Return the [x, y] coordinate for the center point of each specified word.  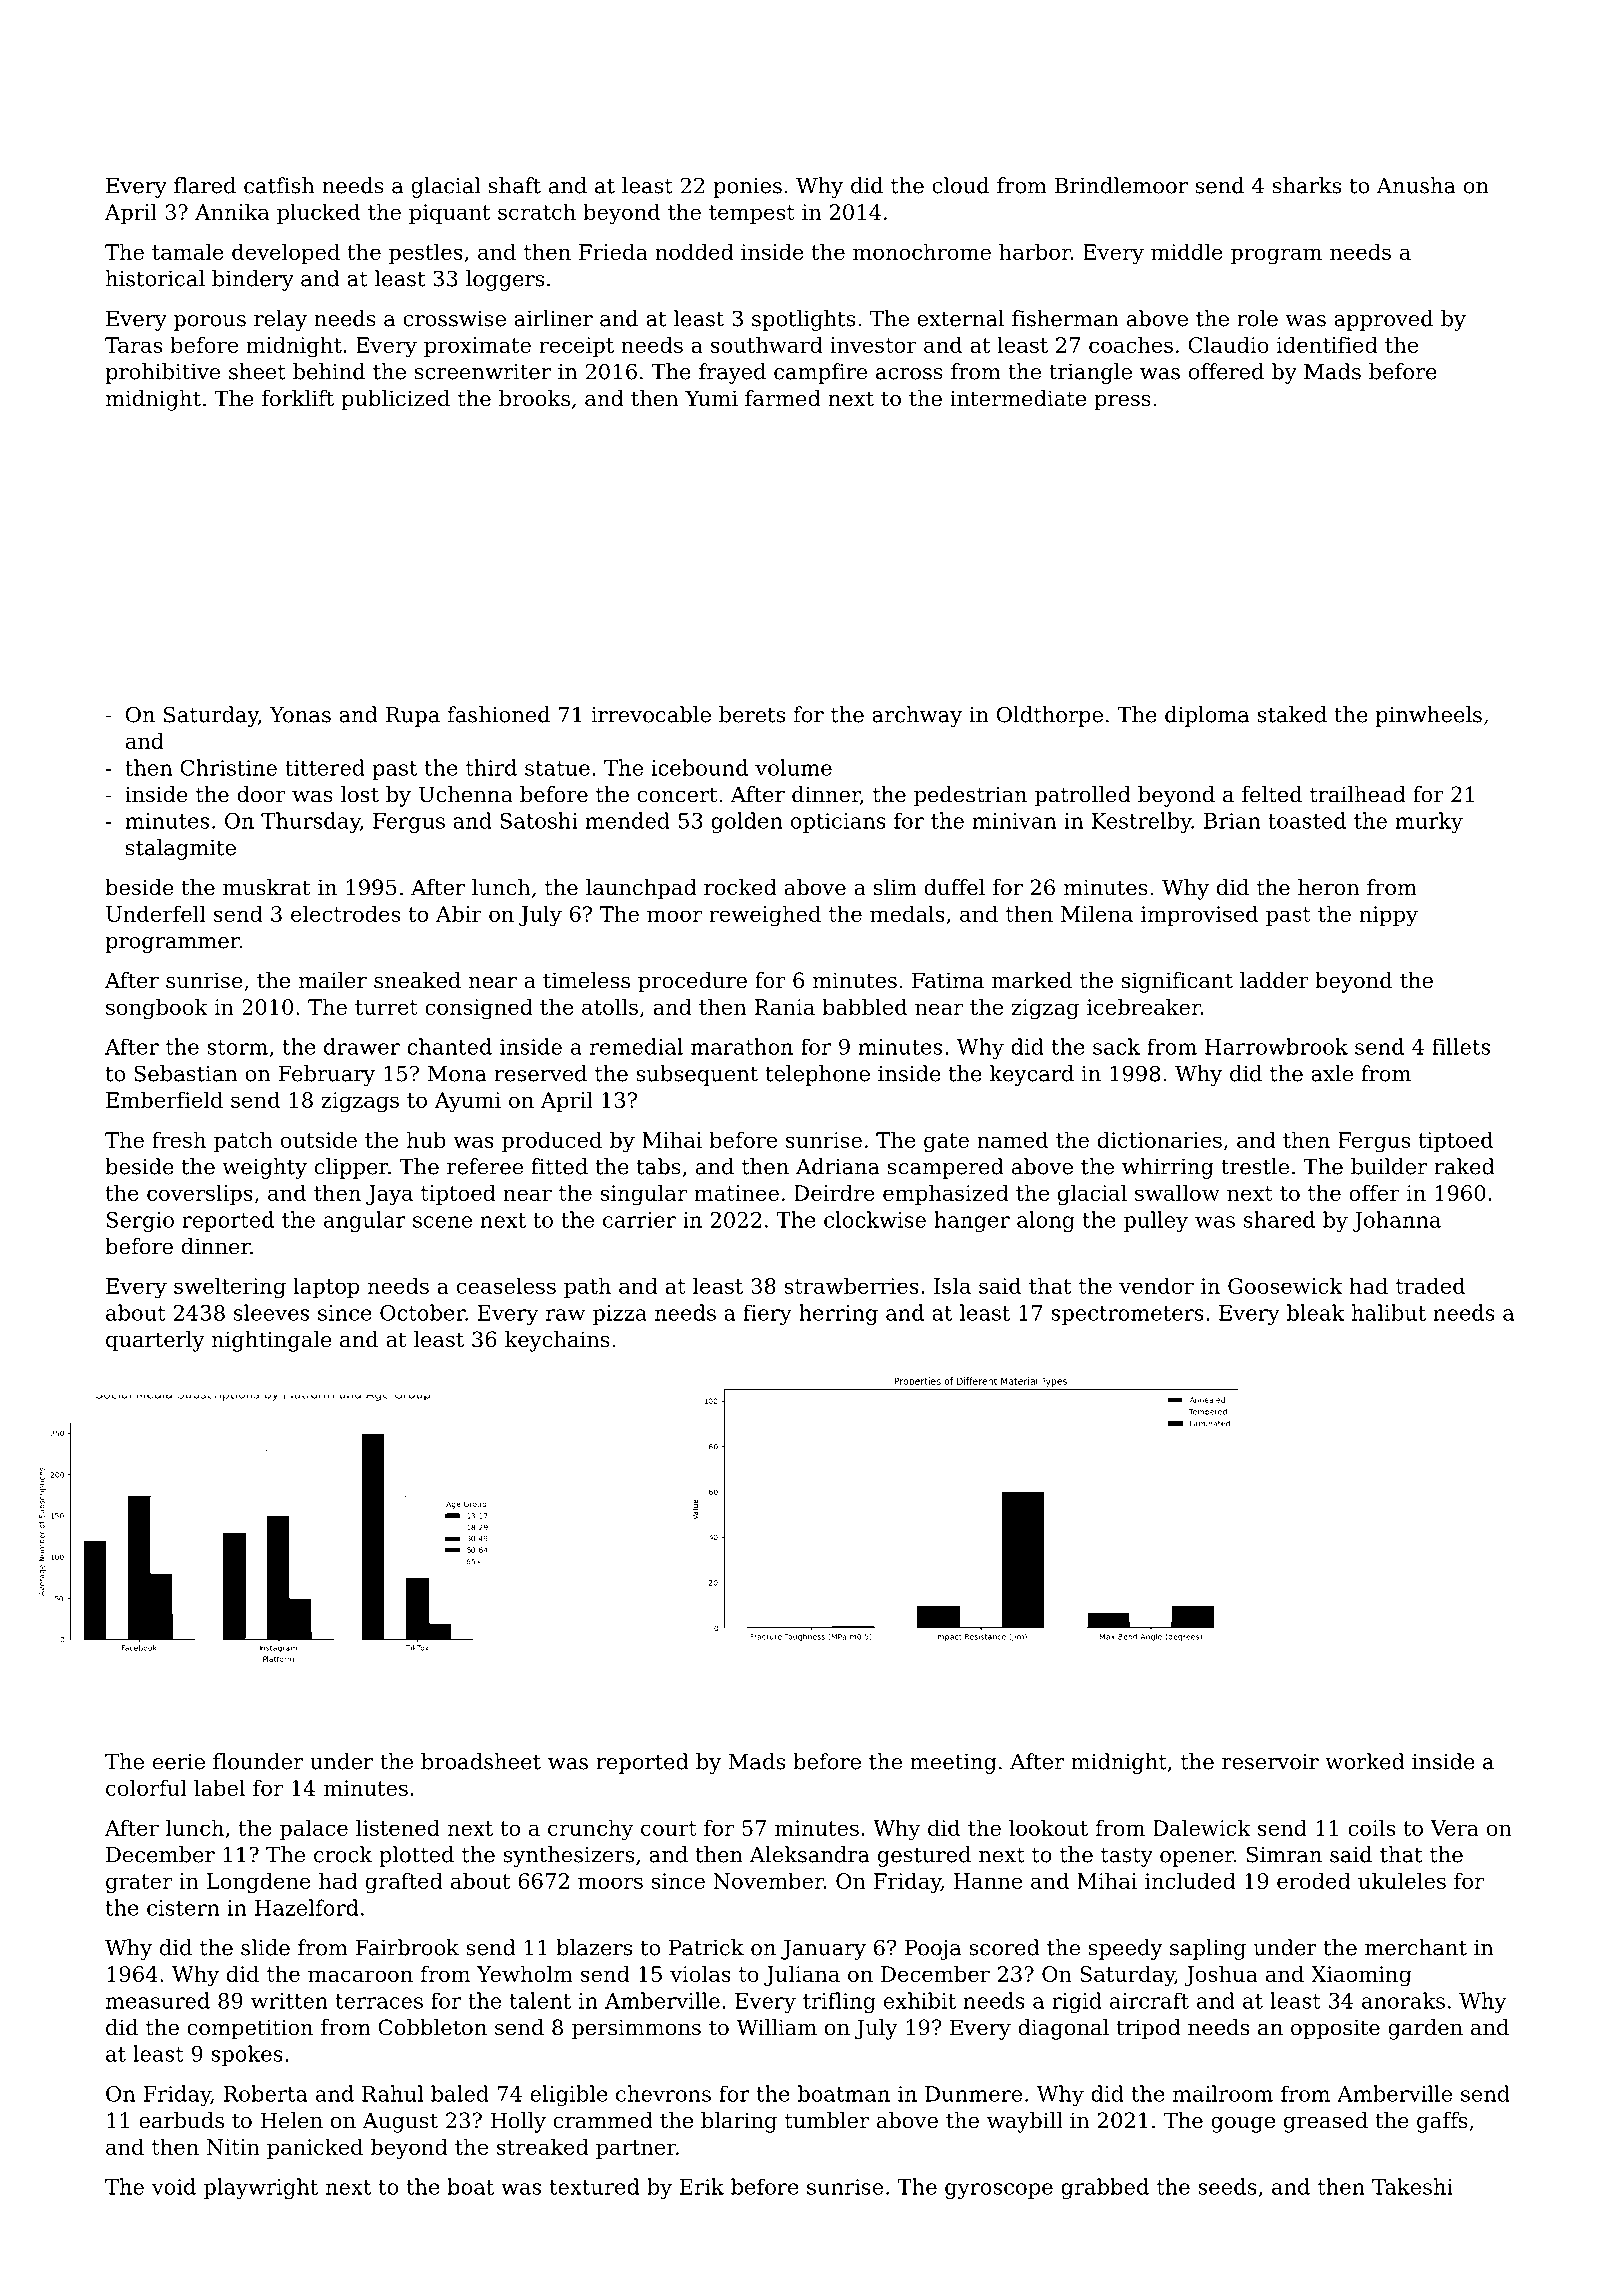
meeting [953, 1764]
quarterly [155, 1341]
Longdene [259, 1883]
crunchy [591, 1830]
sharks [1307, 185]
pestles [426, 253]
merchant [1416, 1947]
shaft [515, 185]
